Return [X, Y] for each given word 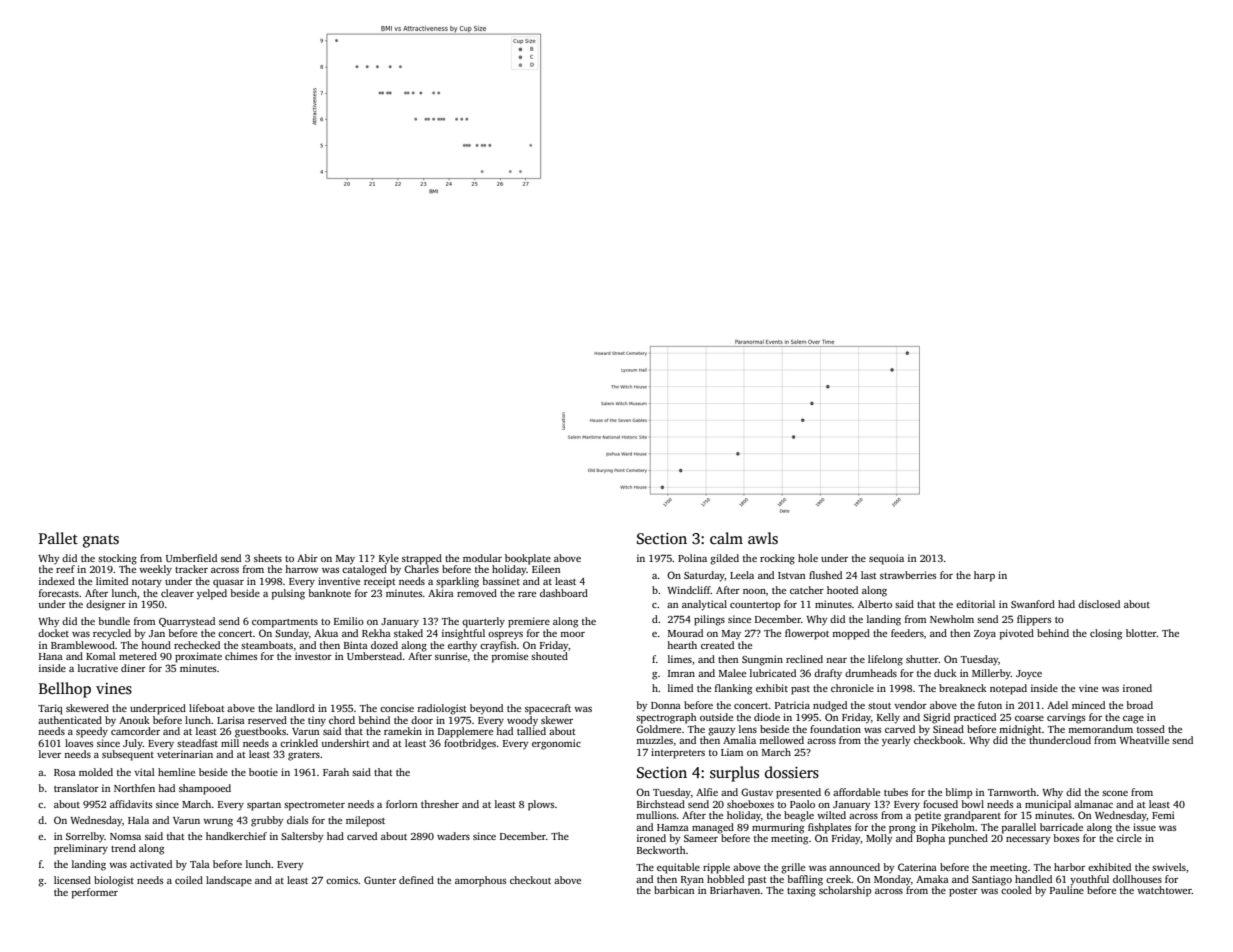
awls [763, 538]
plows [541, 805]
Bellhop [65, 690]
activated [151, 864]
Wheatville [1144, 740]
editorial [975, 604]
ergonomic [556, 744]
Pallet [58, 538]
